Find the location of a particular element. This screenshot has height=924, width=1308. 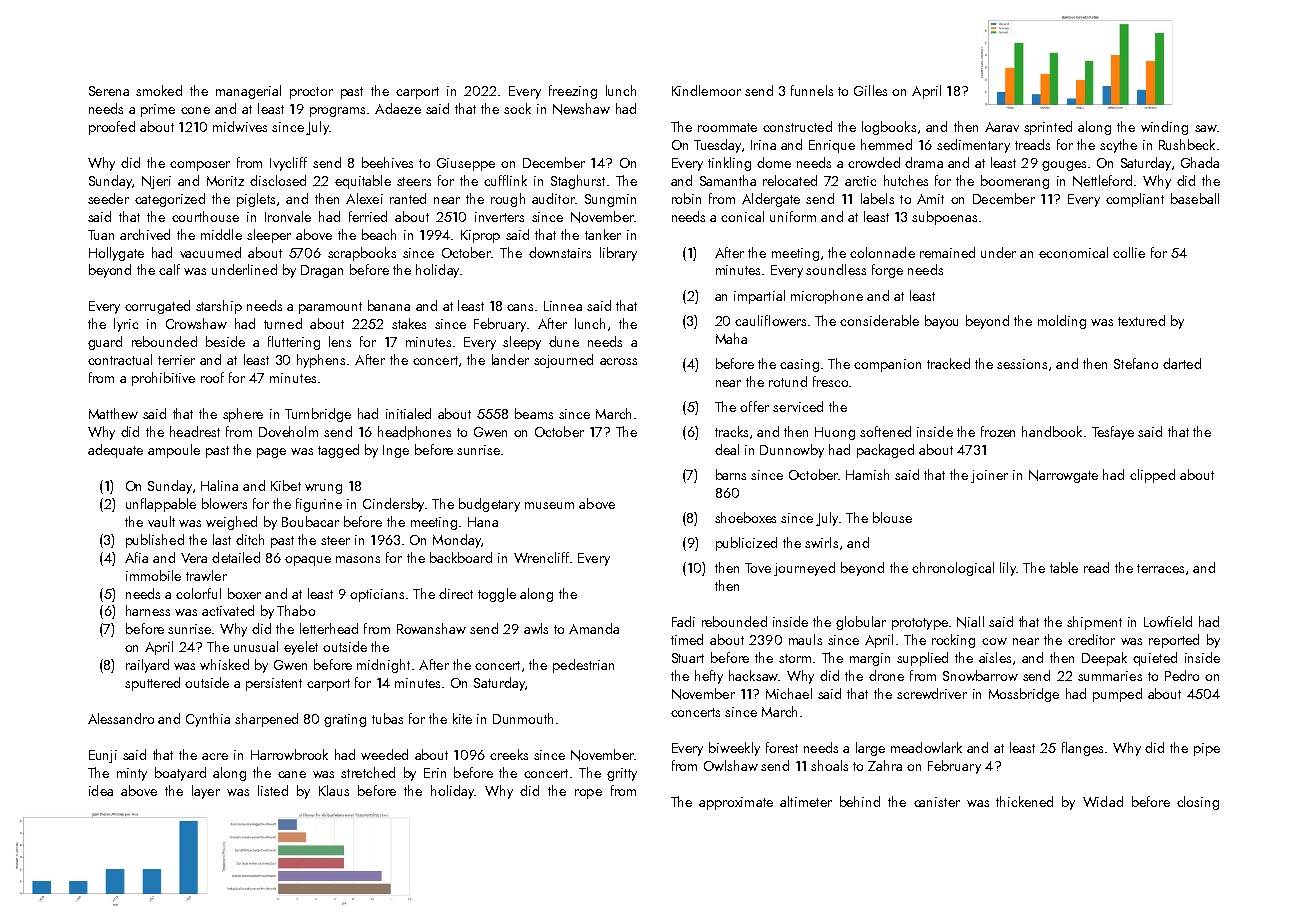

forge is located at coordinates (887, 271).
